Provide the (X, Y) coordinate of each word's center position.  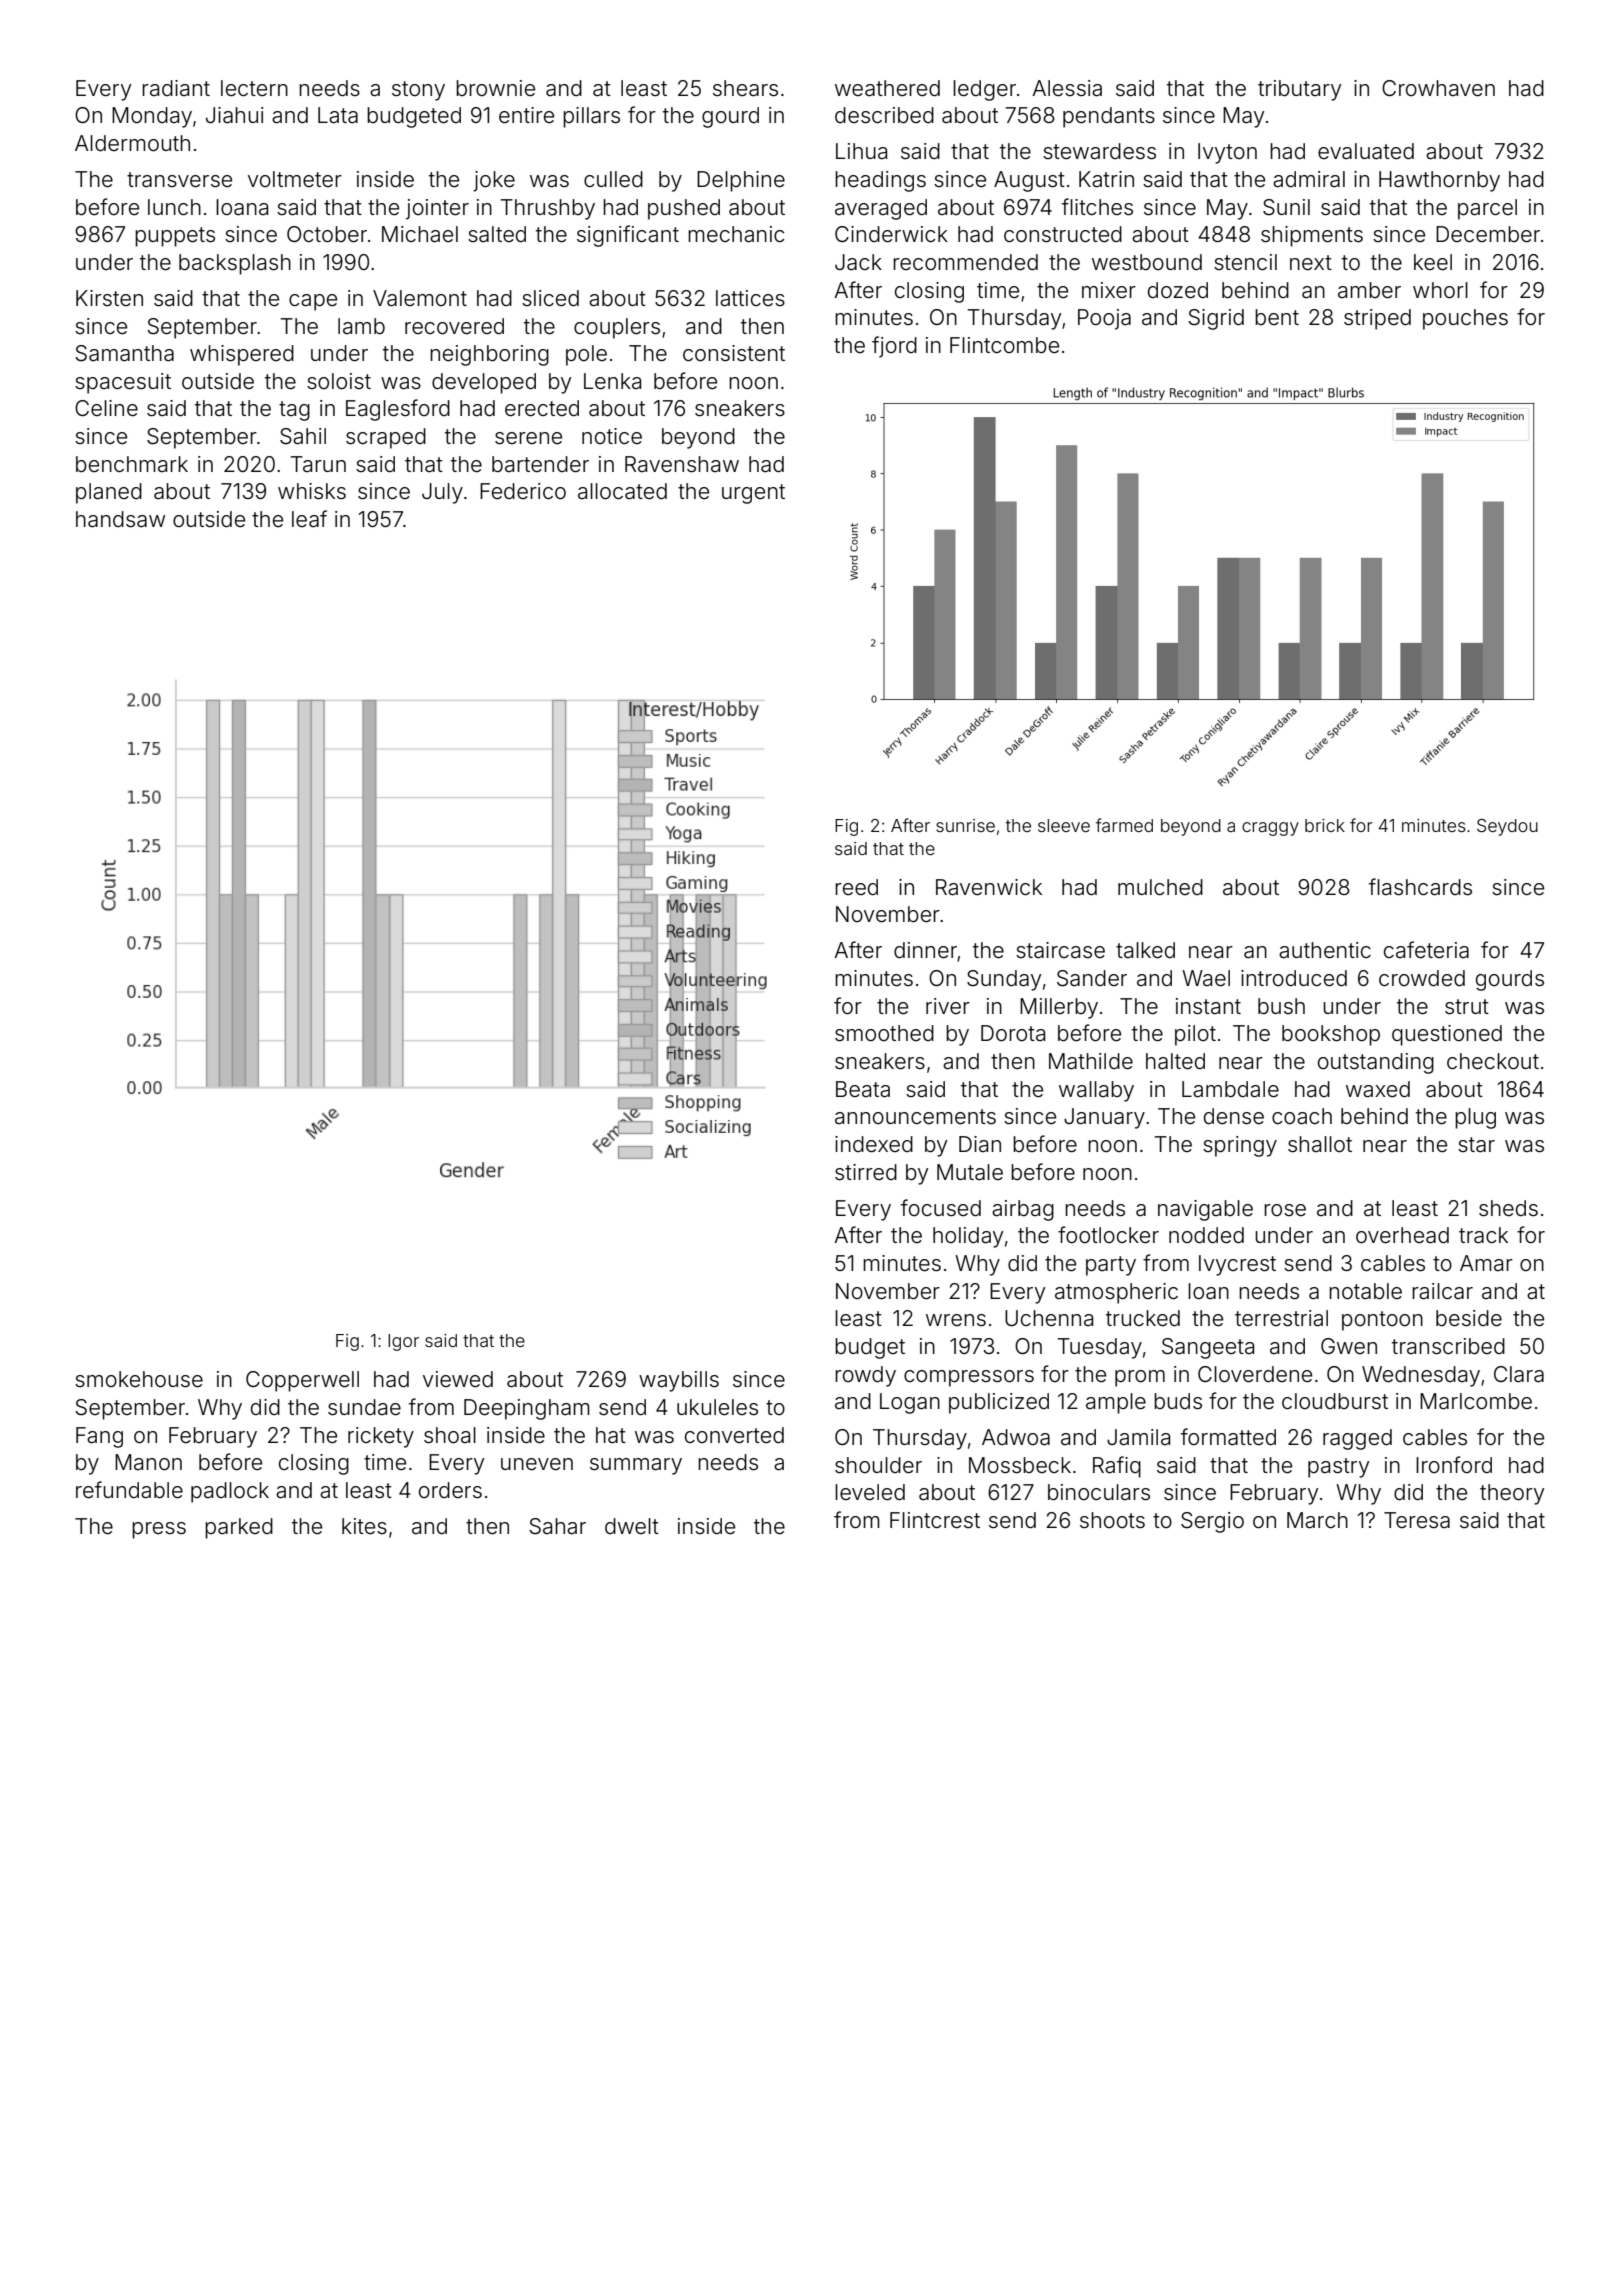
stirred (866, 1172)
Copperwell (302, 1381)
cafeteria (1426, 950)
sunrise (965, 825)
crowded (1422, 978)
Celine (106, 408)
